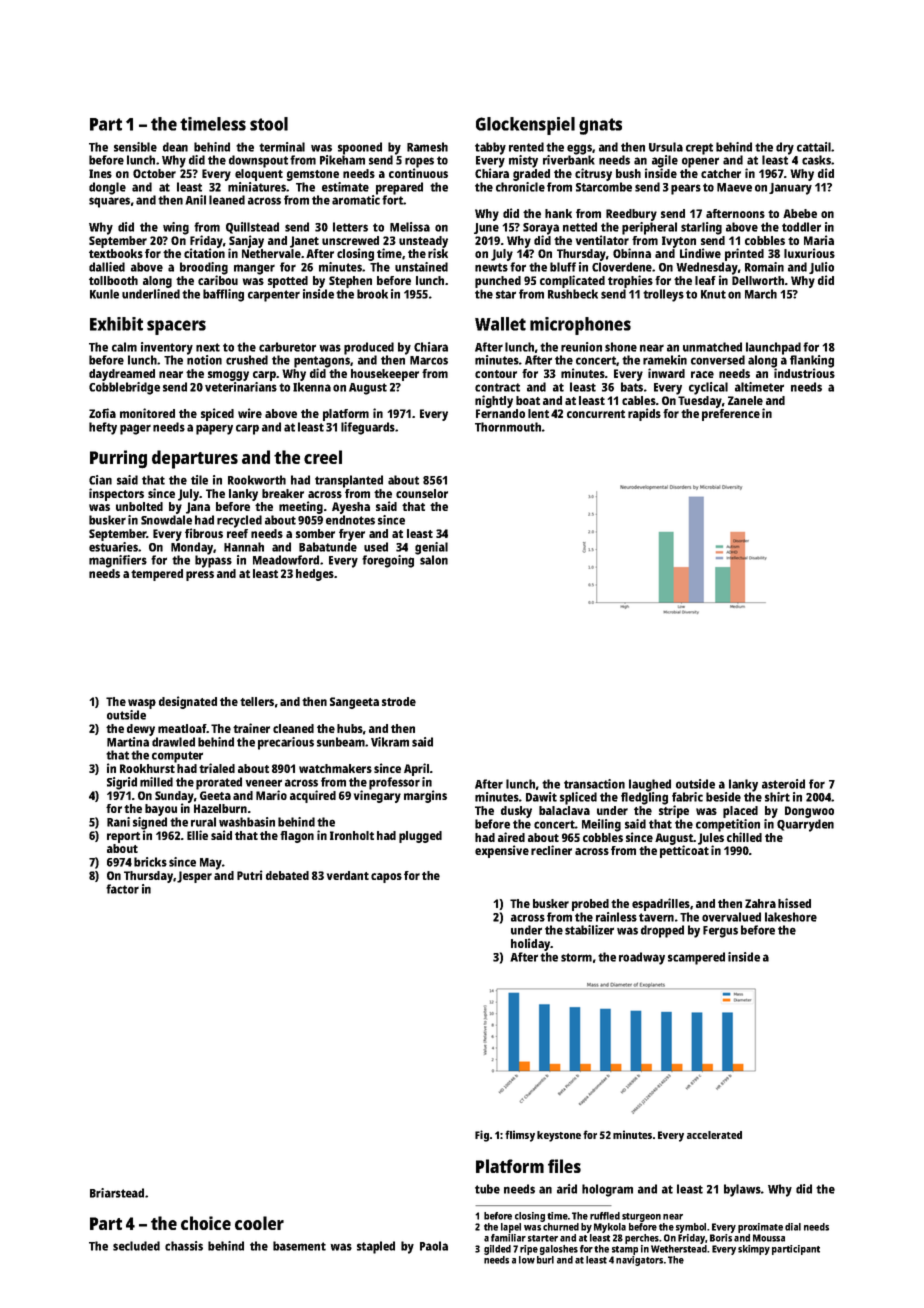 This document has width=924, height=1308. What do you see at coordinates (621, 347) in the document?
I see `shone` at bounding box center [621, 347].
